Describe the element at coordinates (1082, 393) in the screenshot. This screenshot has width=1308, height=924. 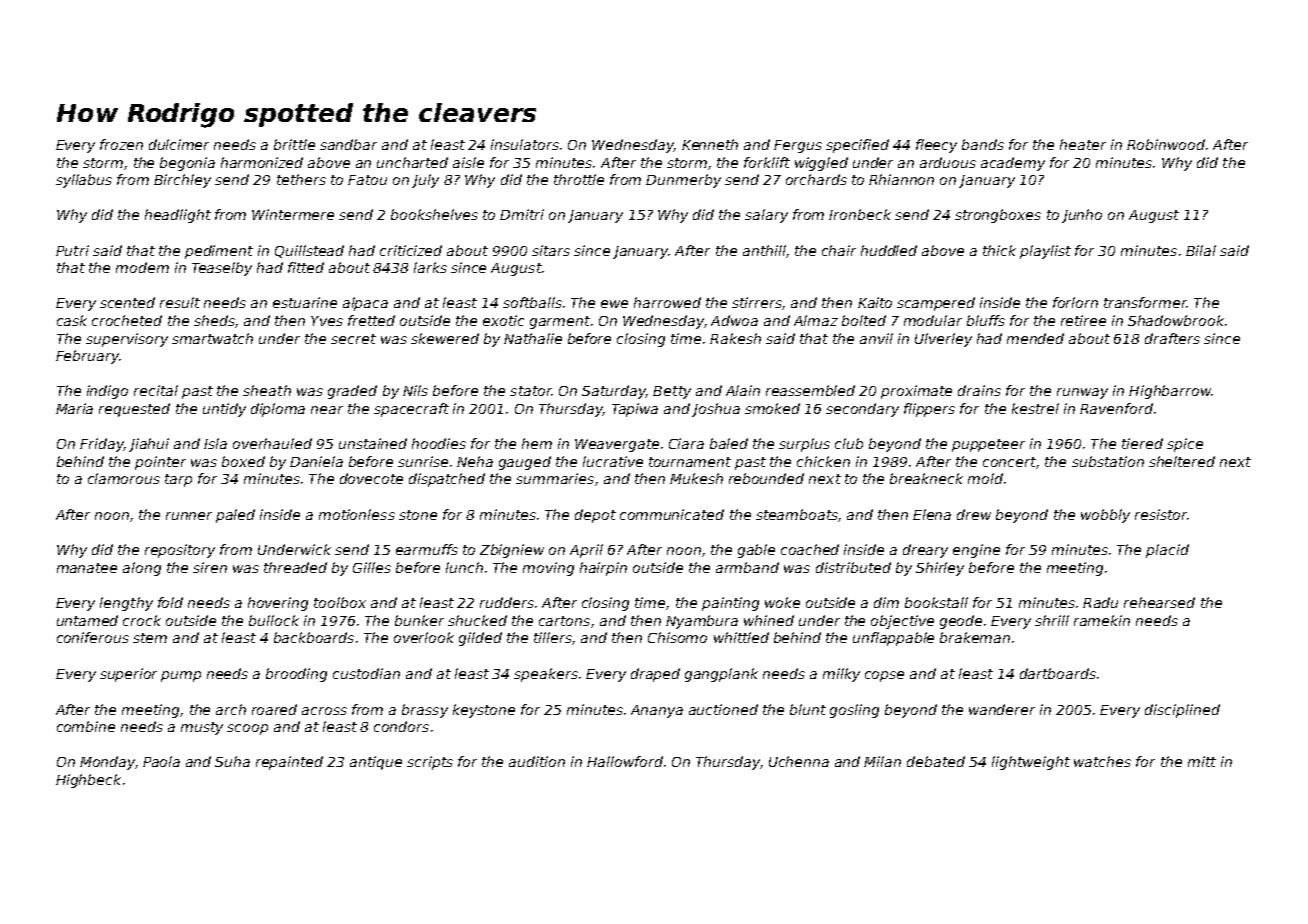
I see `runway` at that location.
